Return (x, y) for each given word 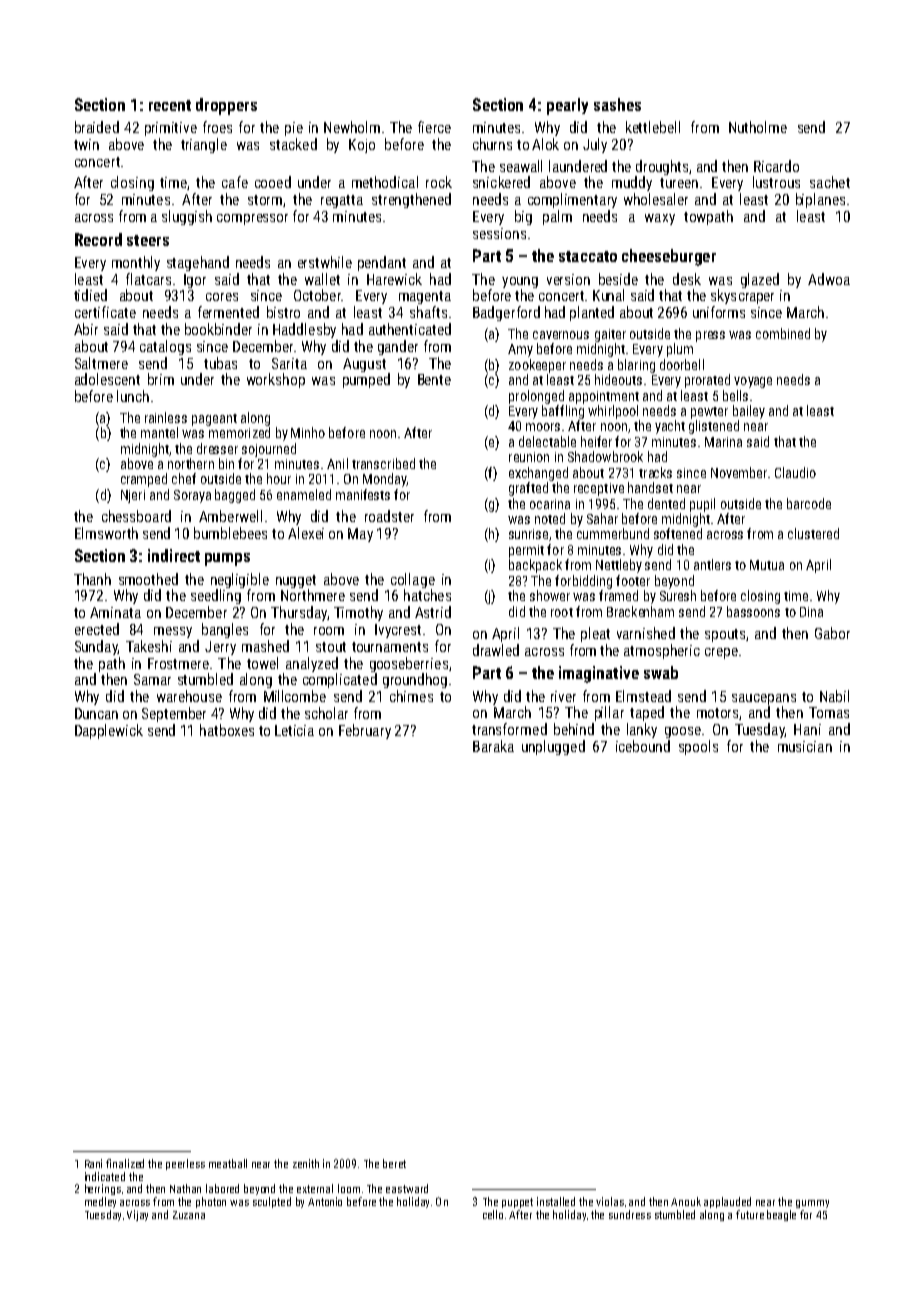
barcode (809, 503)
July (595, 145)
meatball (228, 1163)
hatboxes (227, 730)
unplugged (553, 747)
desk (687, 279)
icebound (643, 746)
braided (97, 127)
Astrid (433, 612)
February (365, 731)
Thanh (92, 579)
